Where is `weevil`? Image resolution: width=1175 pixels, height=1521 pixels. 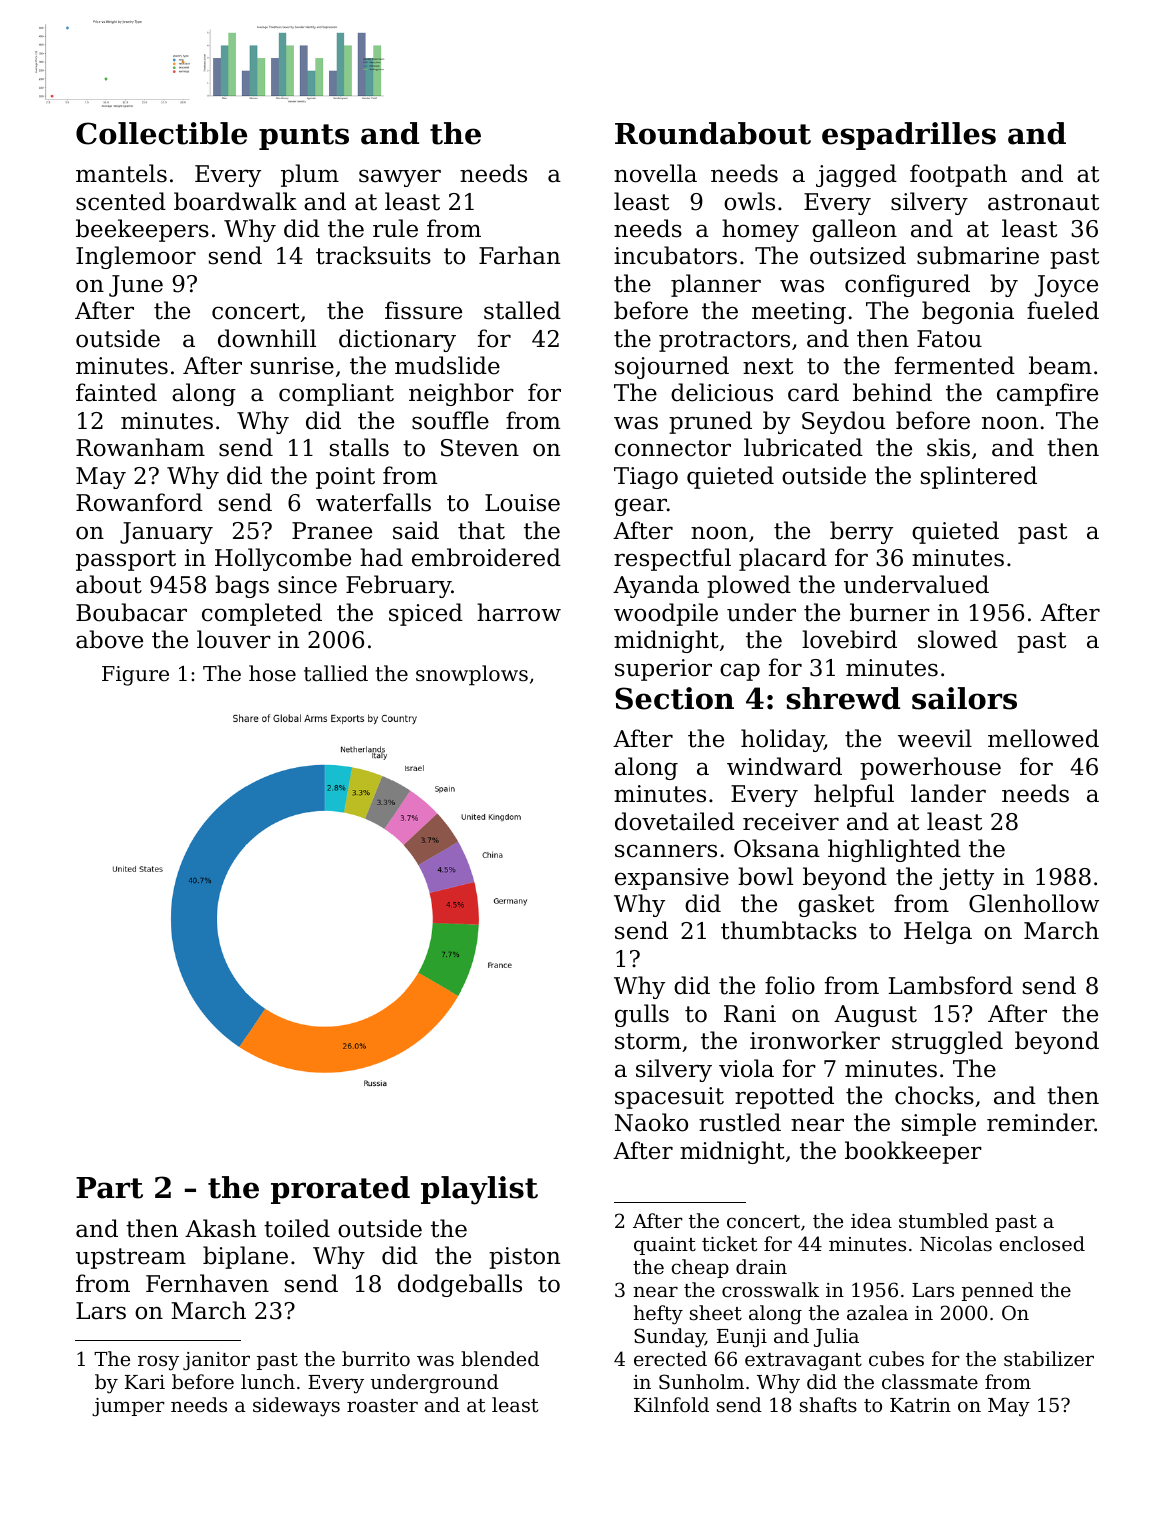
weevil is located at coordinates (935, 738).
